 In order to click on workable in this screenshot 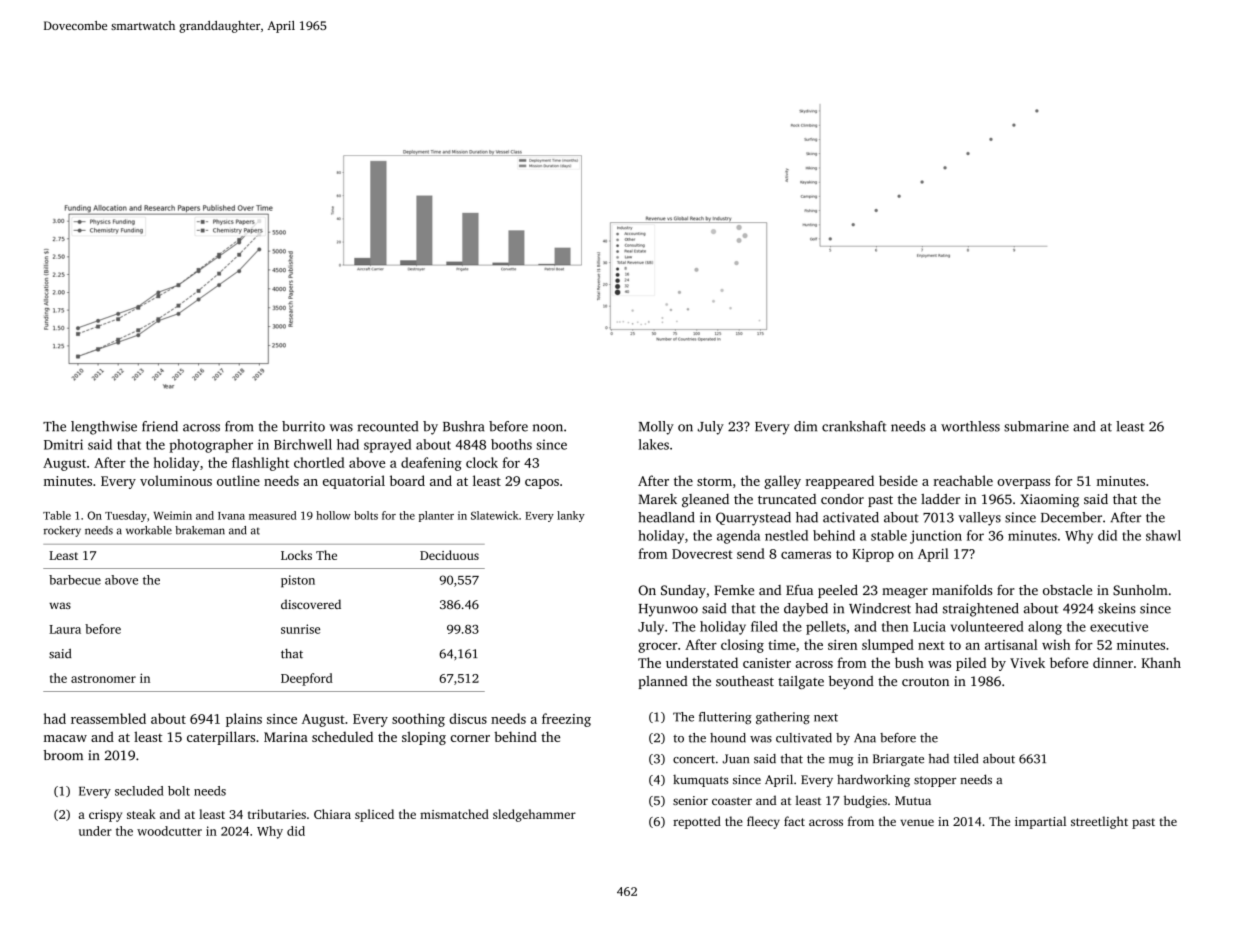, I will do `click(149, 530)`.
